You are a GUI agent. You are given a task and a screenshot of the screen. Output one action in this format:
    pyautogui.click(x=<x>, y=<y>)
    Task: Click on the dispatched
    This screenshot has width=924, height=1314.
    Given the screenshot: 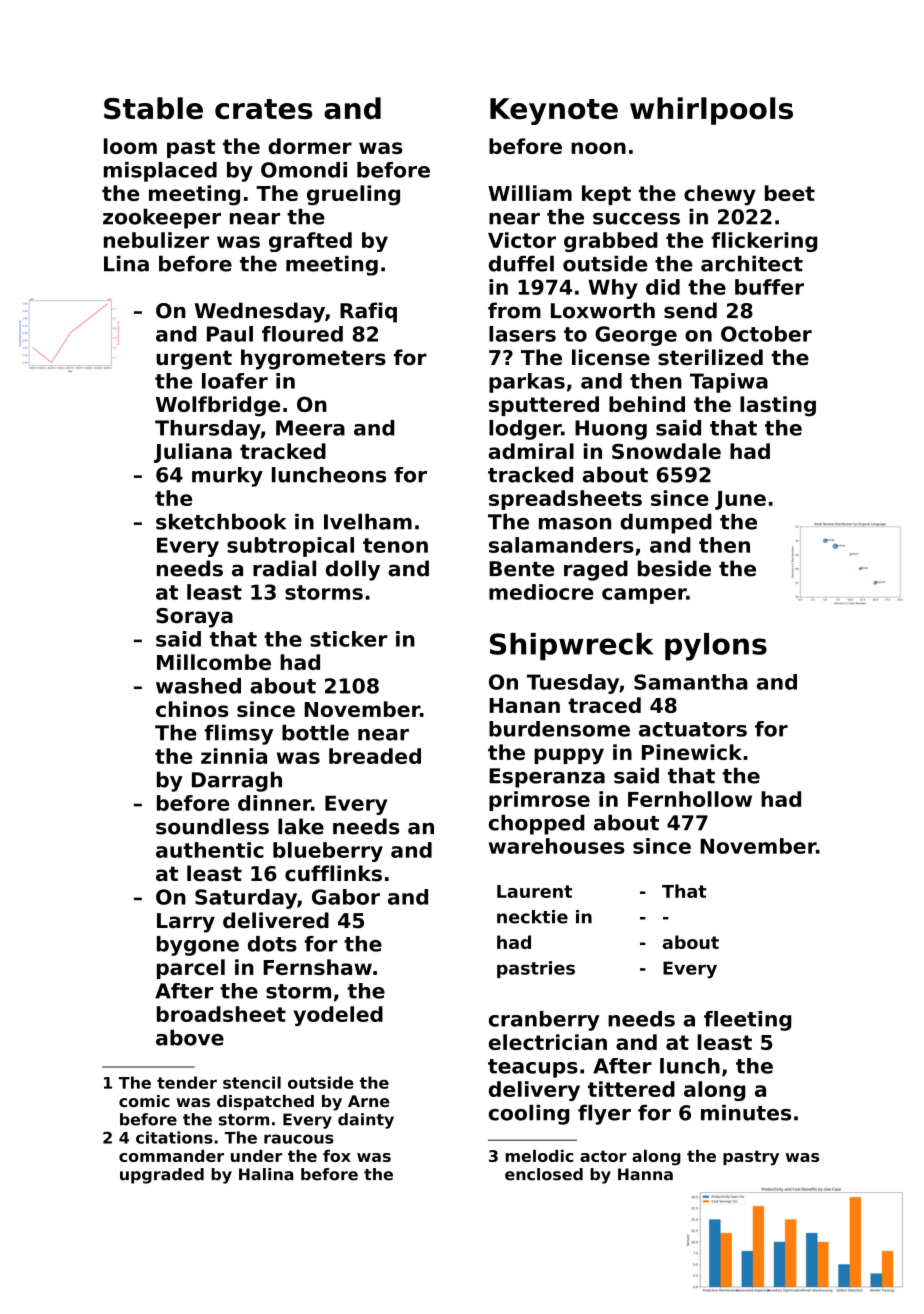 What is the action you would take?
    pyautogui.click(x=265, y=1103)
